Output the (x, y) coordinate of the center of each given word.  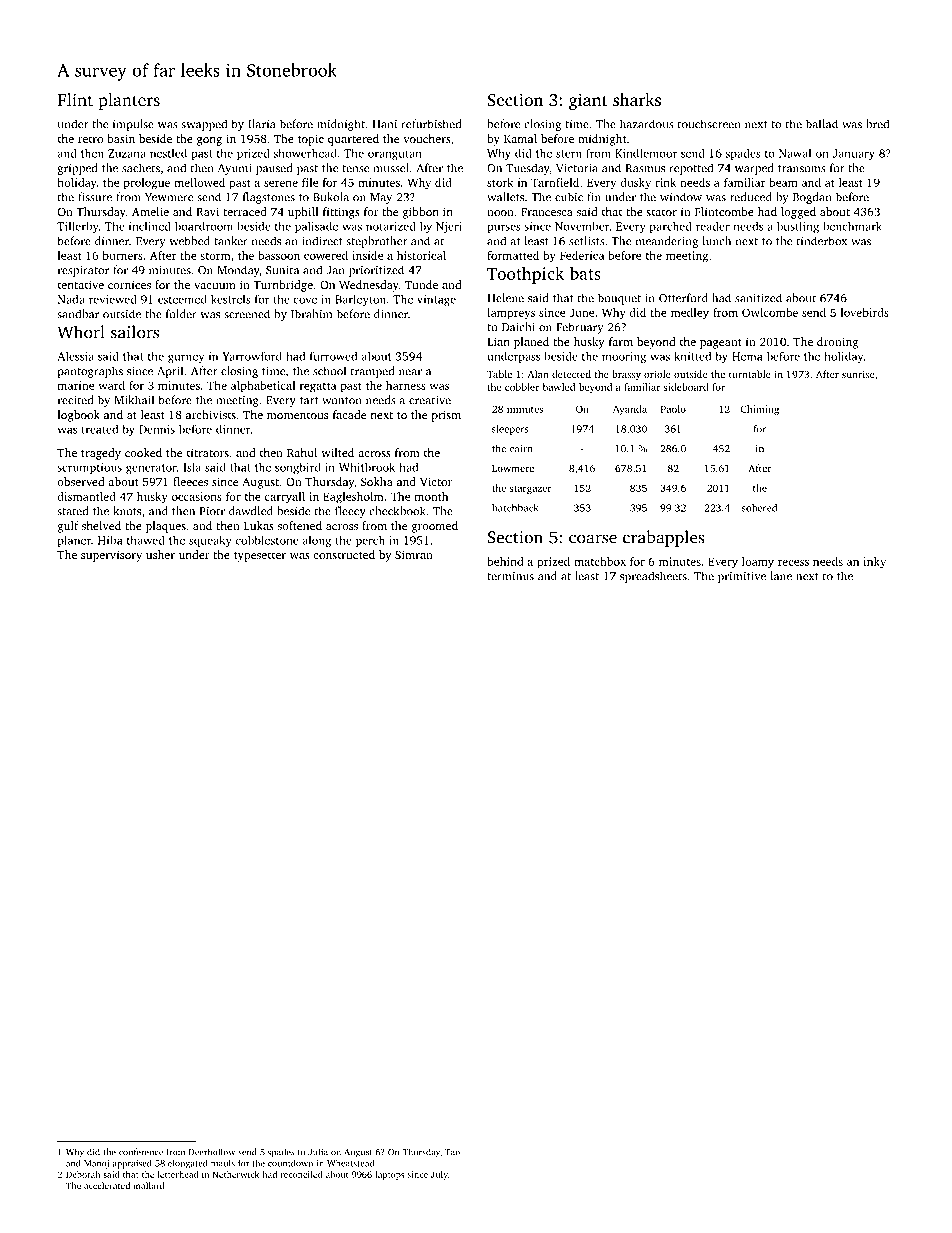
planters (129, 101)
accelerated (107, 1185)
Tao (452, 1152)
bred (877, 124)
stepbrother (376, 242)
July (439, 1175)
